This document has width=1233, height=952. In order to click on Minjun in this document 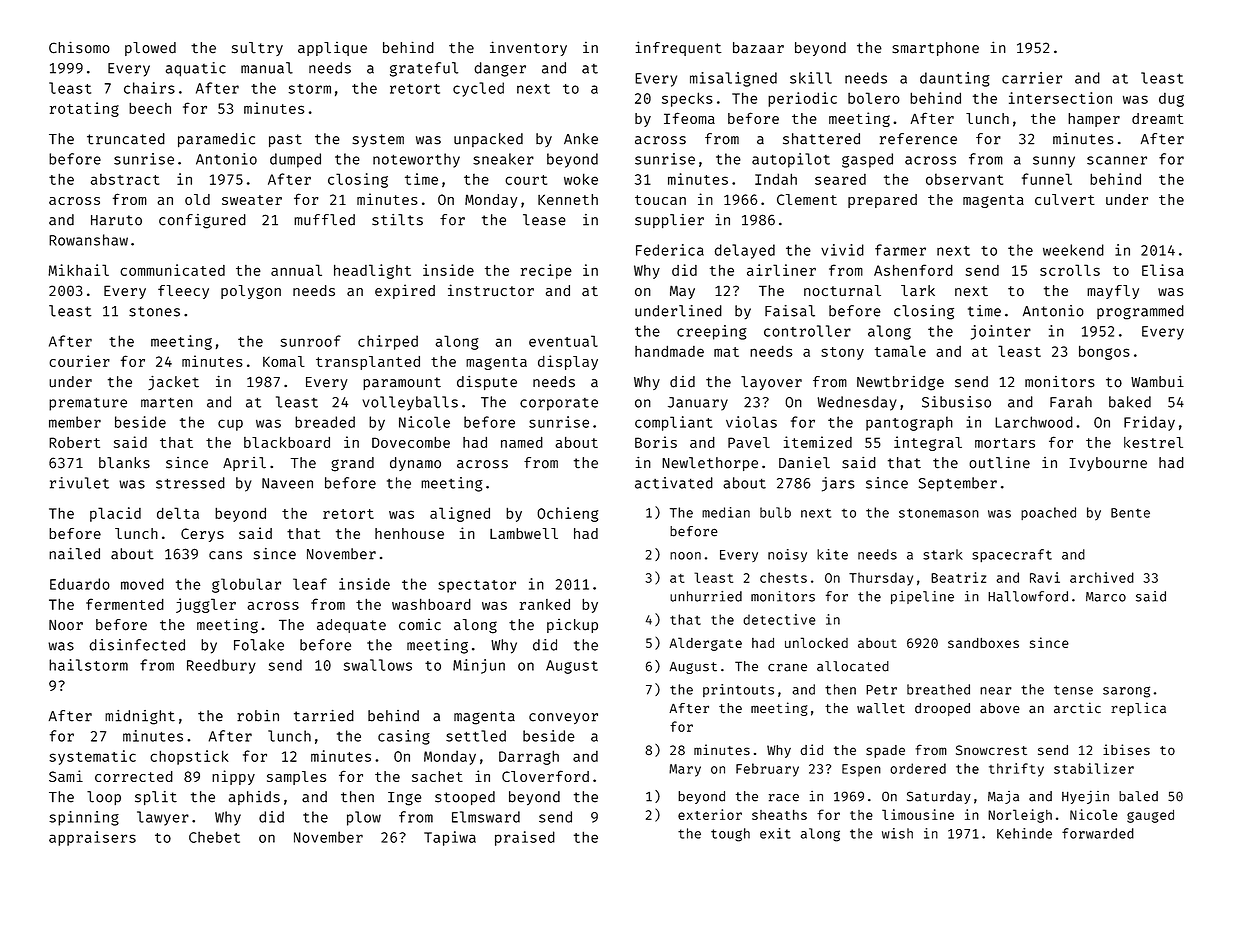, I will do `click(479, 666)`.
